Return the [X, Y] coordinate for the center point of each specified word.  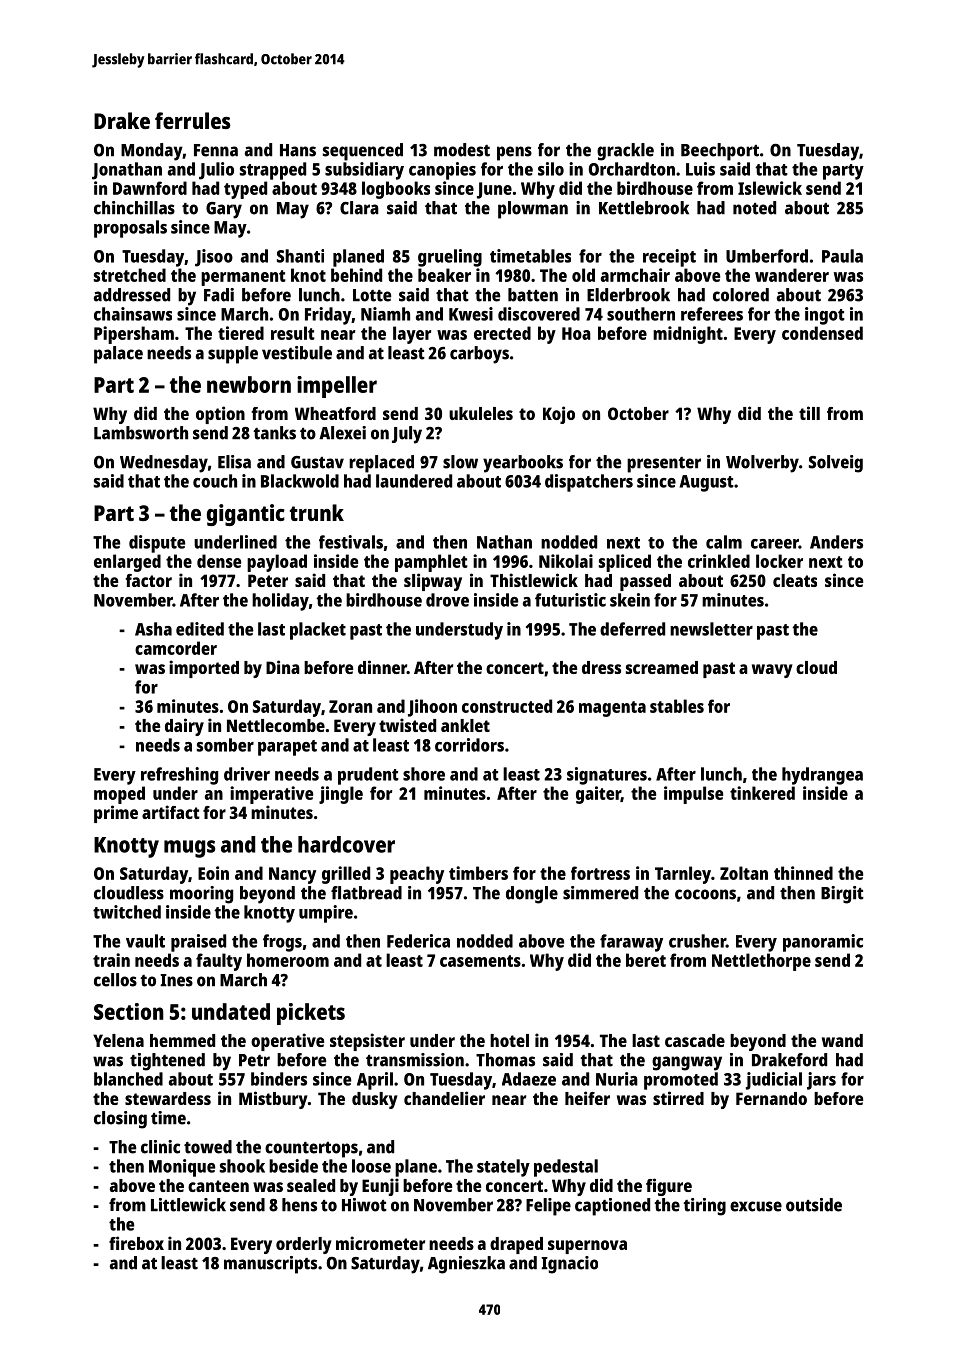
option [220, 415]
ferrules [193, 120]
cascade [695, 1040]
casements [480, 961]
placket [318, 631]
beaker [444, 275]
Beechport [720, 152]
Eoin [213, 873]
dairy [184, 727]
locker [779, 561]
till [809, 413]
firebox [136, 1243]
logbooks [396, 190]
